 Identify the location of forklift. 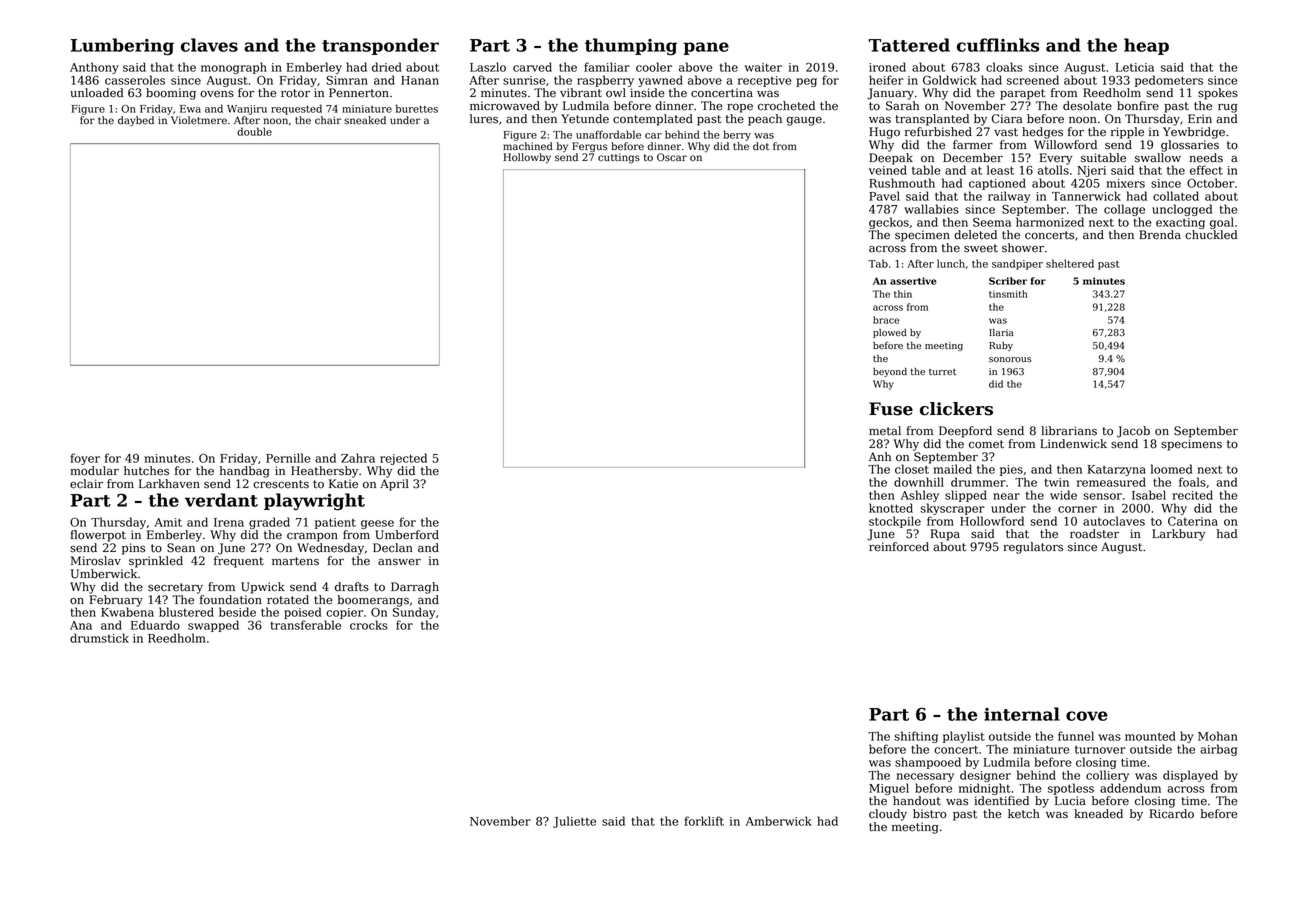
(704, 821).
